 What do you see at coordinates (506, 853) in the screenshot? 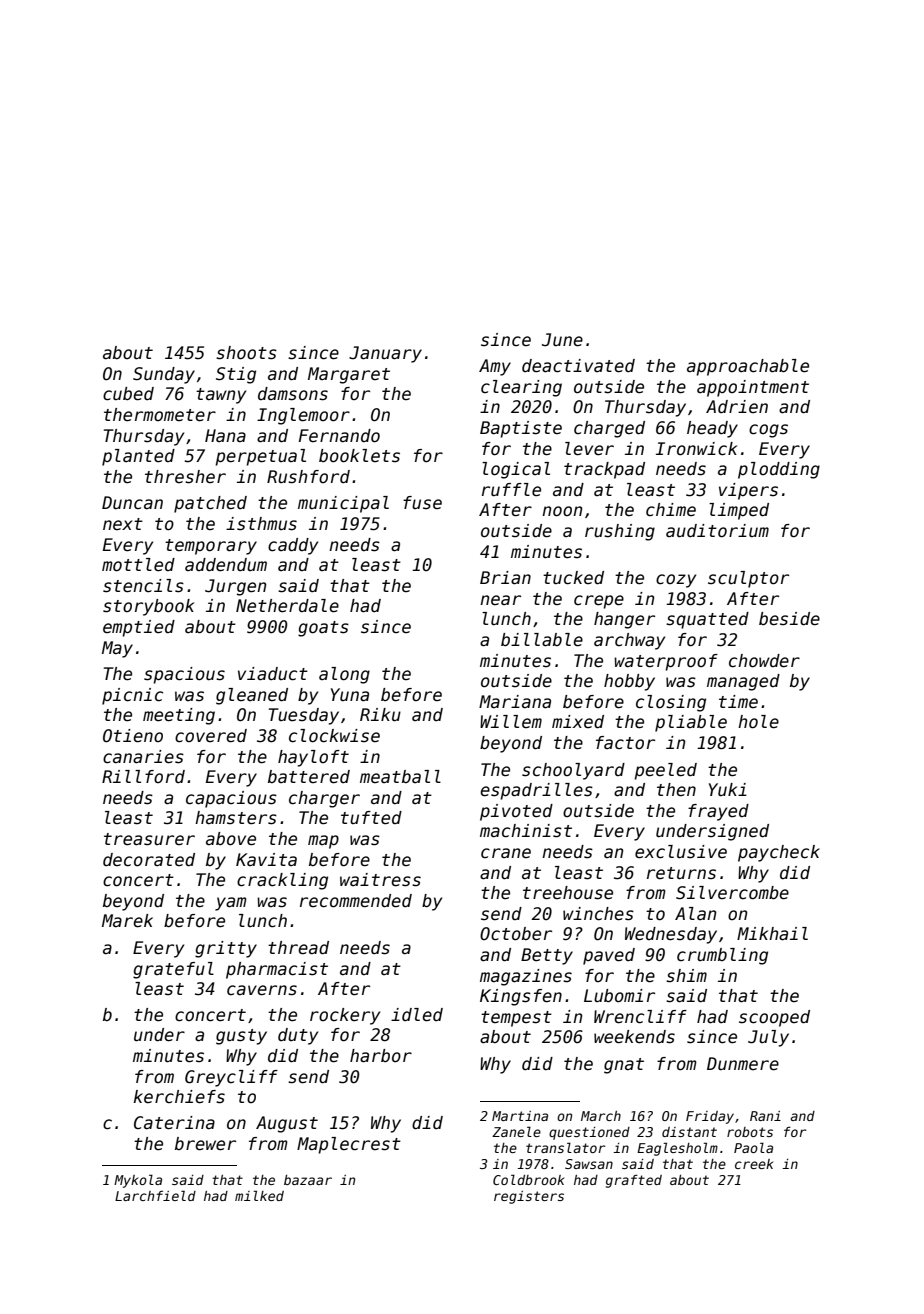
I see `crane` at bounding box center [506, 853].
